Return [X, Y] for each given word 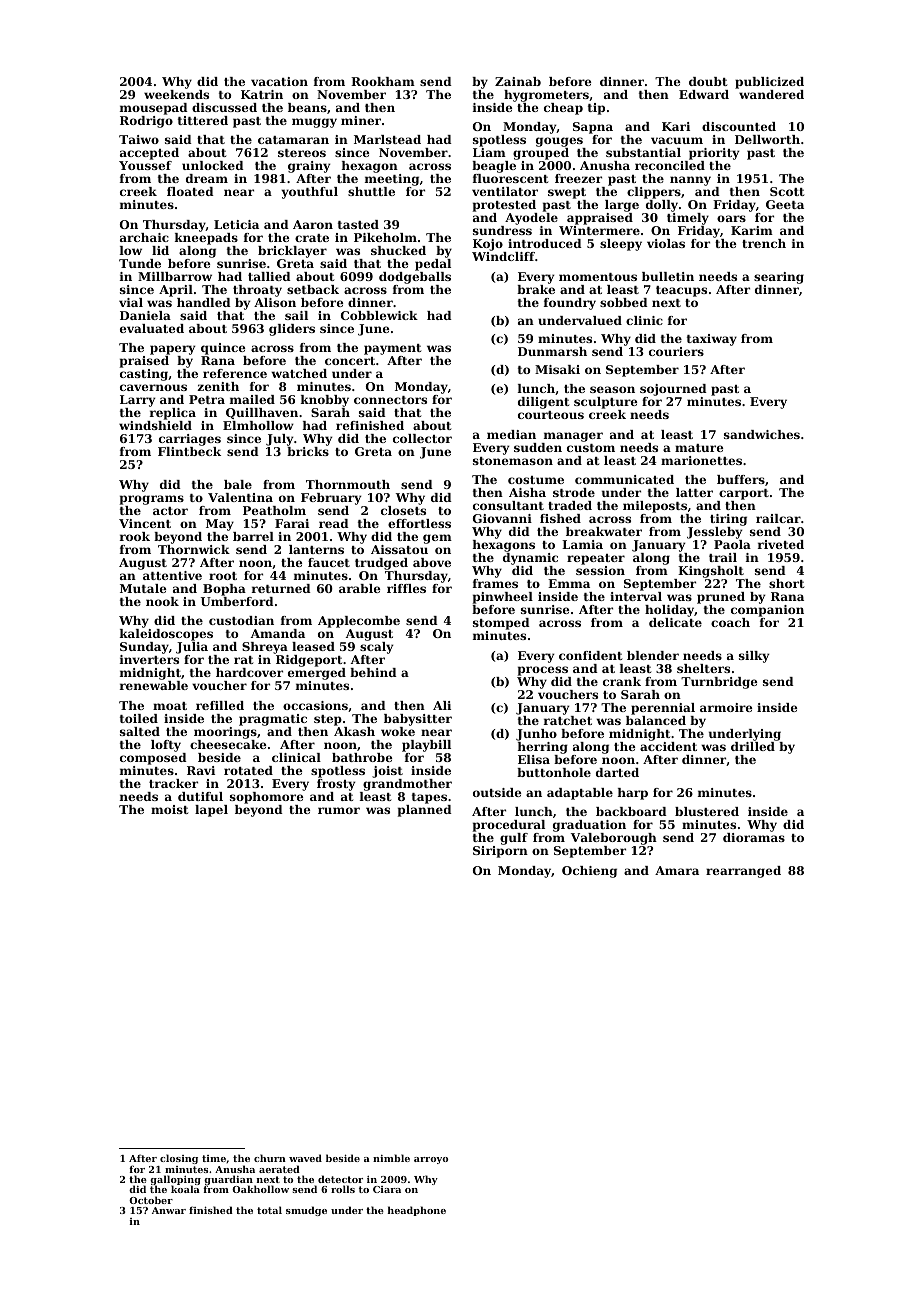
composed [153, 759]
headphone [417, 1211]
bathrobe [362, 757]
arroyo [431, 1160]
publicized [769, 83]
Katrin [262, 94]
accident [668, 746]
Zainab [518, 81]
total [269, 1210]
